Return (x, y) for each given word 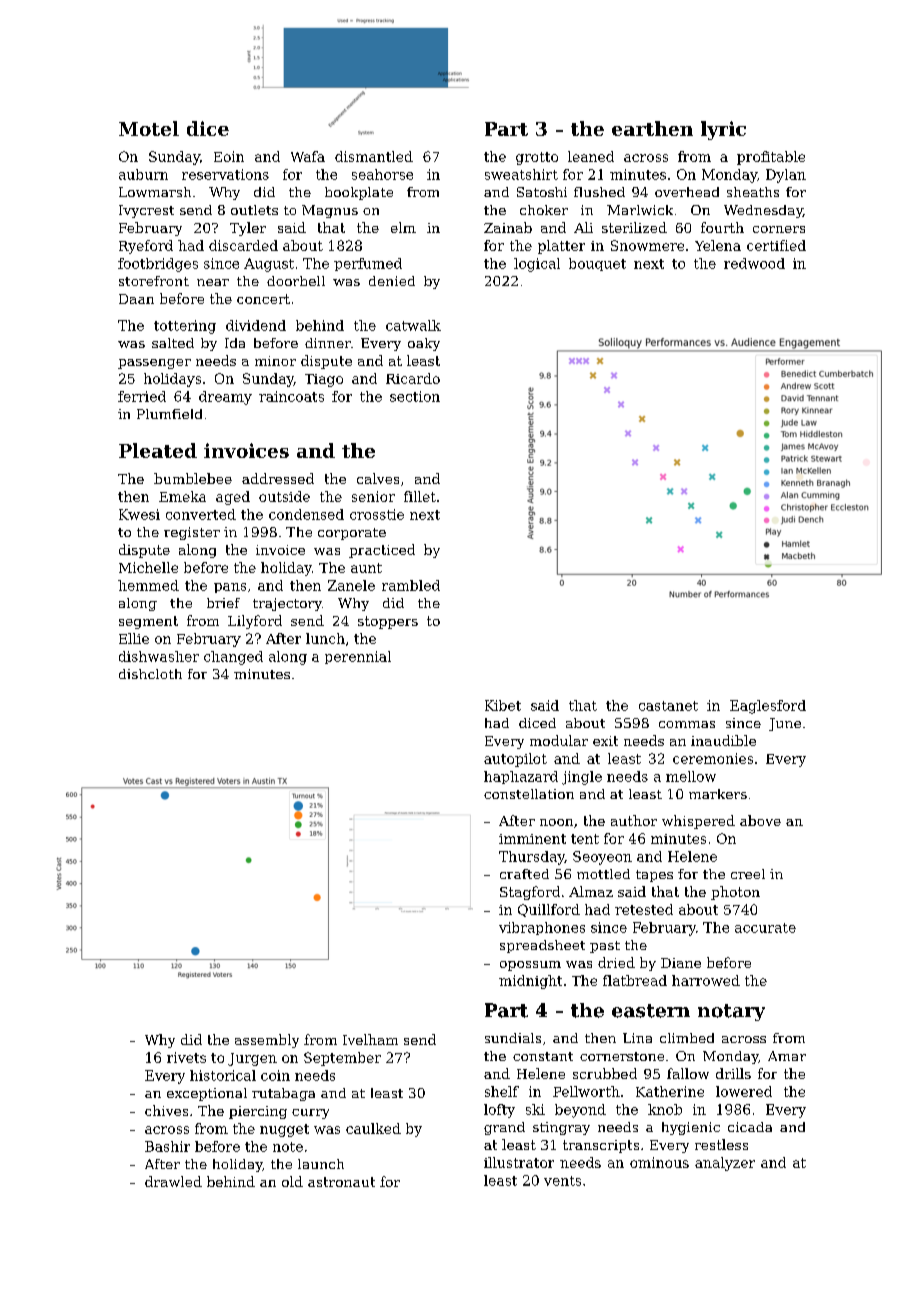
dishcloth (150, 674)
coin (275, 1075)
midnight (530, 982)
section (415, 396)
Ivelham (370, 1039)
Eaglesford (768, 707)
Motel (149, 128)
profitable (771, 158)
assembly (267, 1041)
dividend (256, 325)
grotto (537, 158)
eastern (651, 1011)
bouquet (597, 264)
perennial (358, 657)
